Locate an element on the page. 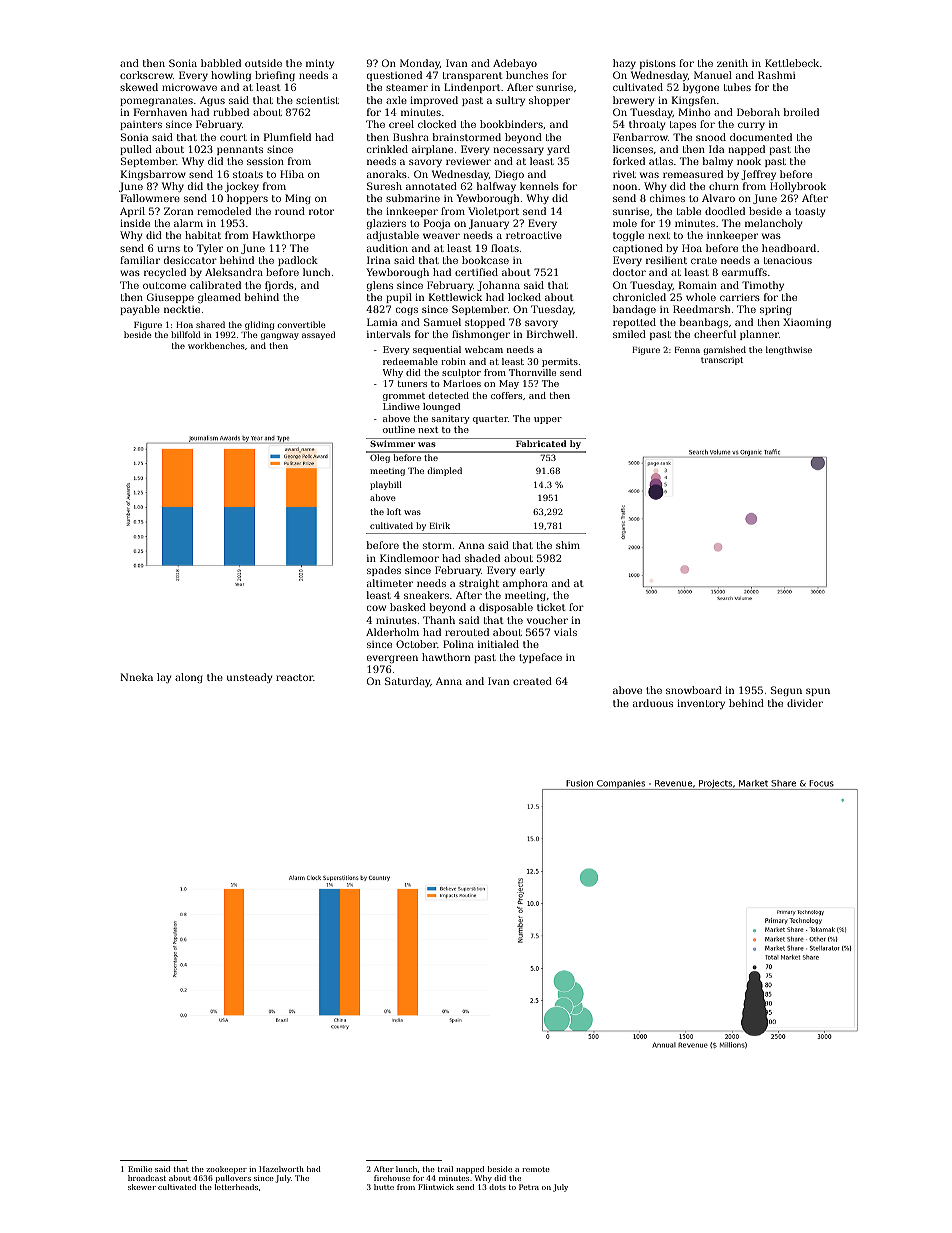 This image has height=1233, width=952. zenith is located at coordinates (732, 63).
